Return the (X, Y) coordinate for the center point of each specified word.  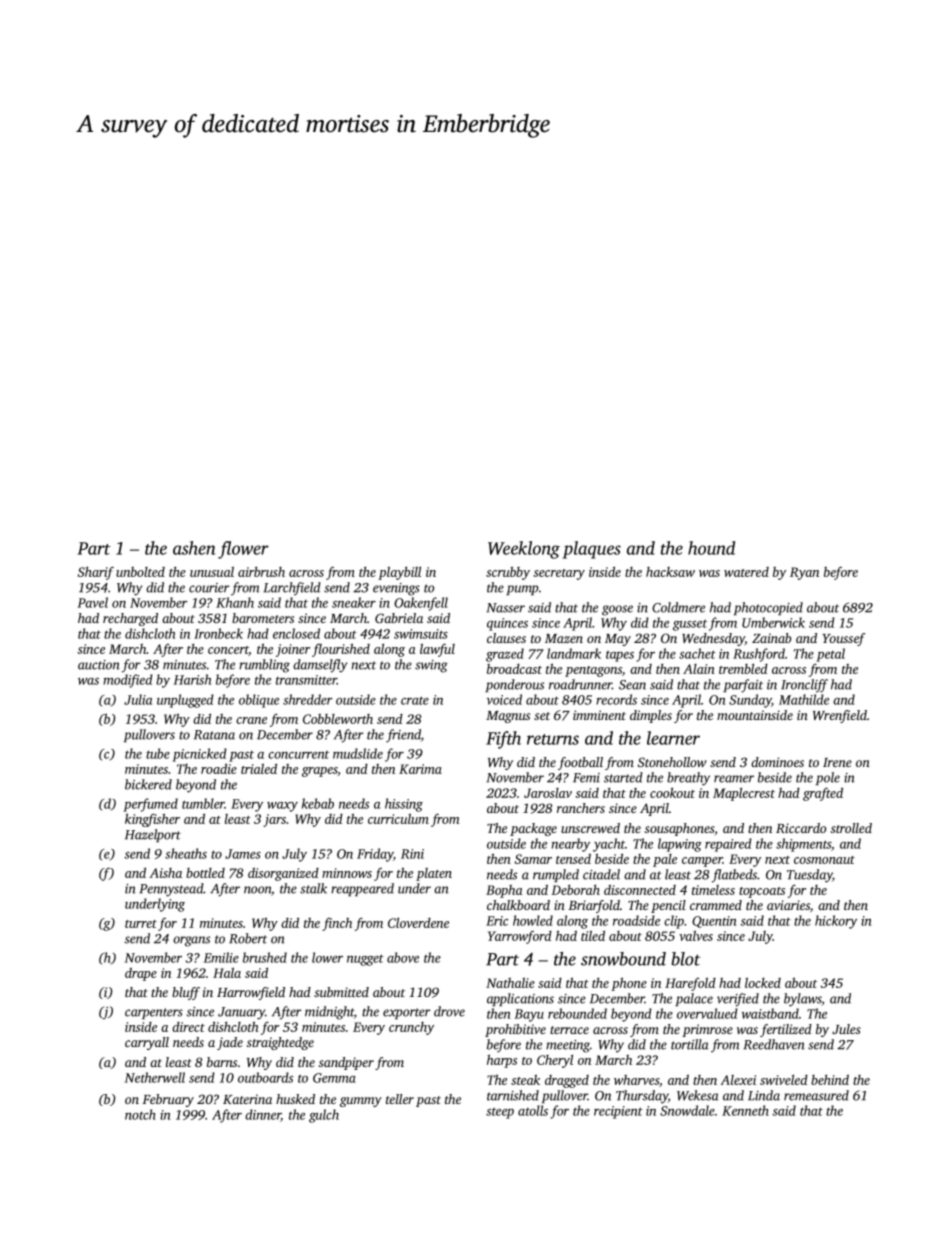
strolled (851, 828)
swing (431, 666)
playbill (399, 573)
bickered (148, 784)
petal (830, 655)
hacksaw (670, 572)
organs (191, 941)
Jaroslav (548, 793)
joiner (293, 650)
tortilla (690, 1044)
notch (140, 1114)
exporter (407, 1013)
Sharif (96, 573)
